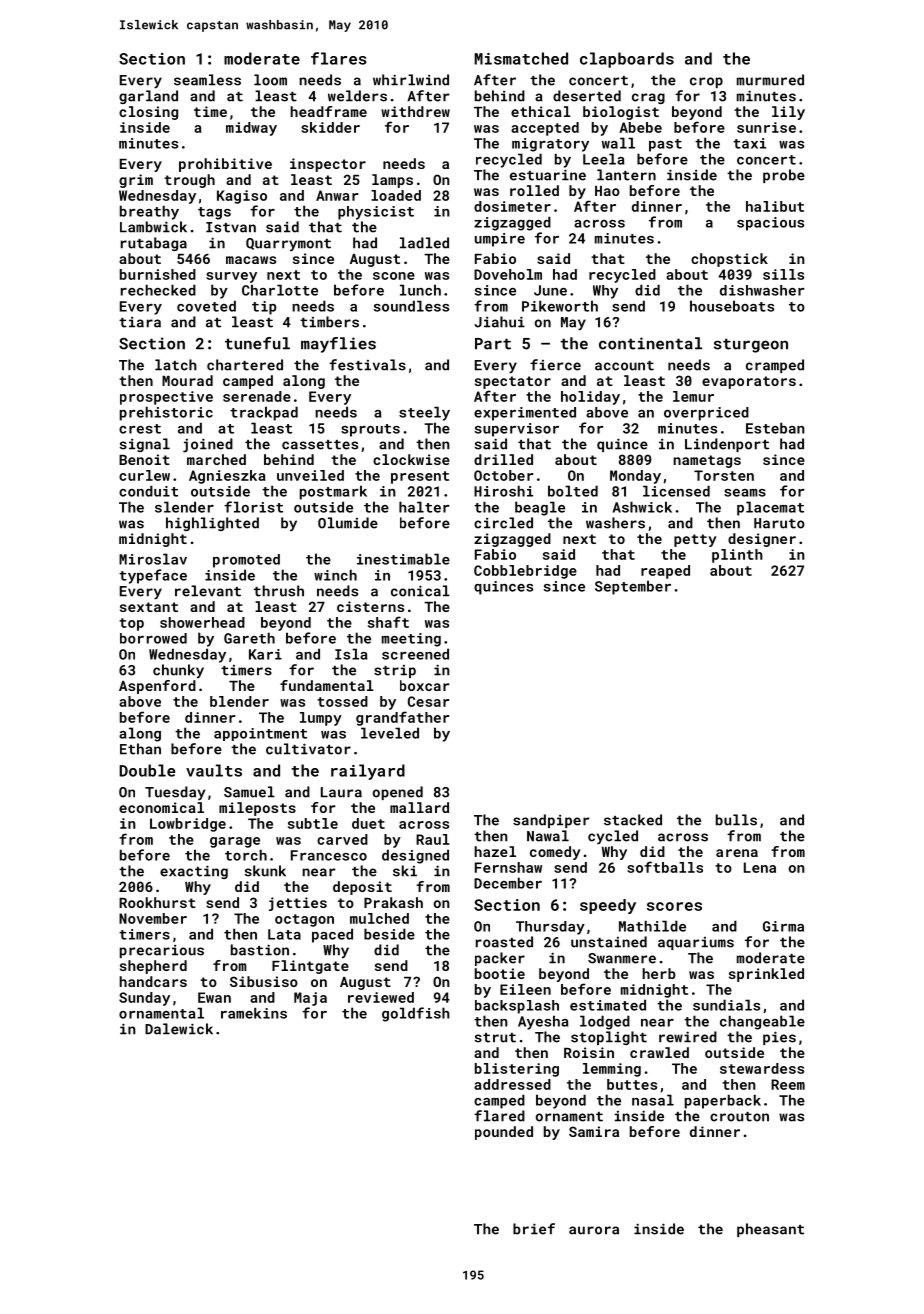 This screenshot has height=1314, width=924. I want to click on strut, so click(495, 1038).
